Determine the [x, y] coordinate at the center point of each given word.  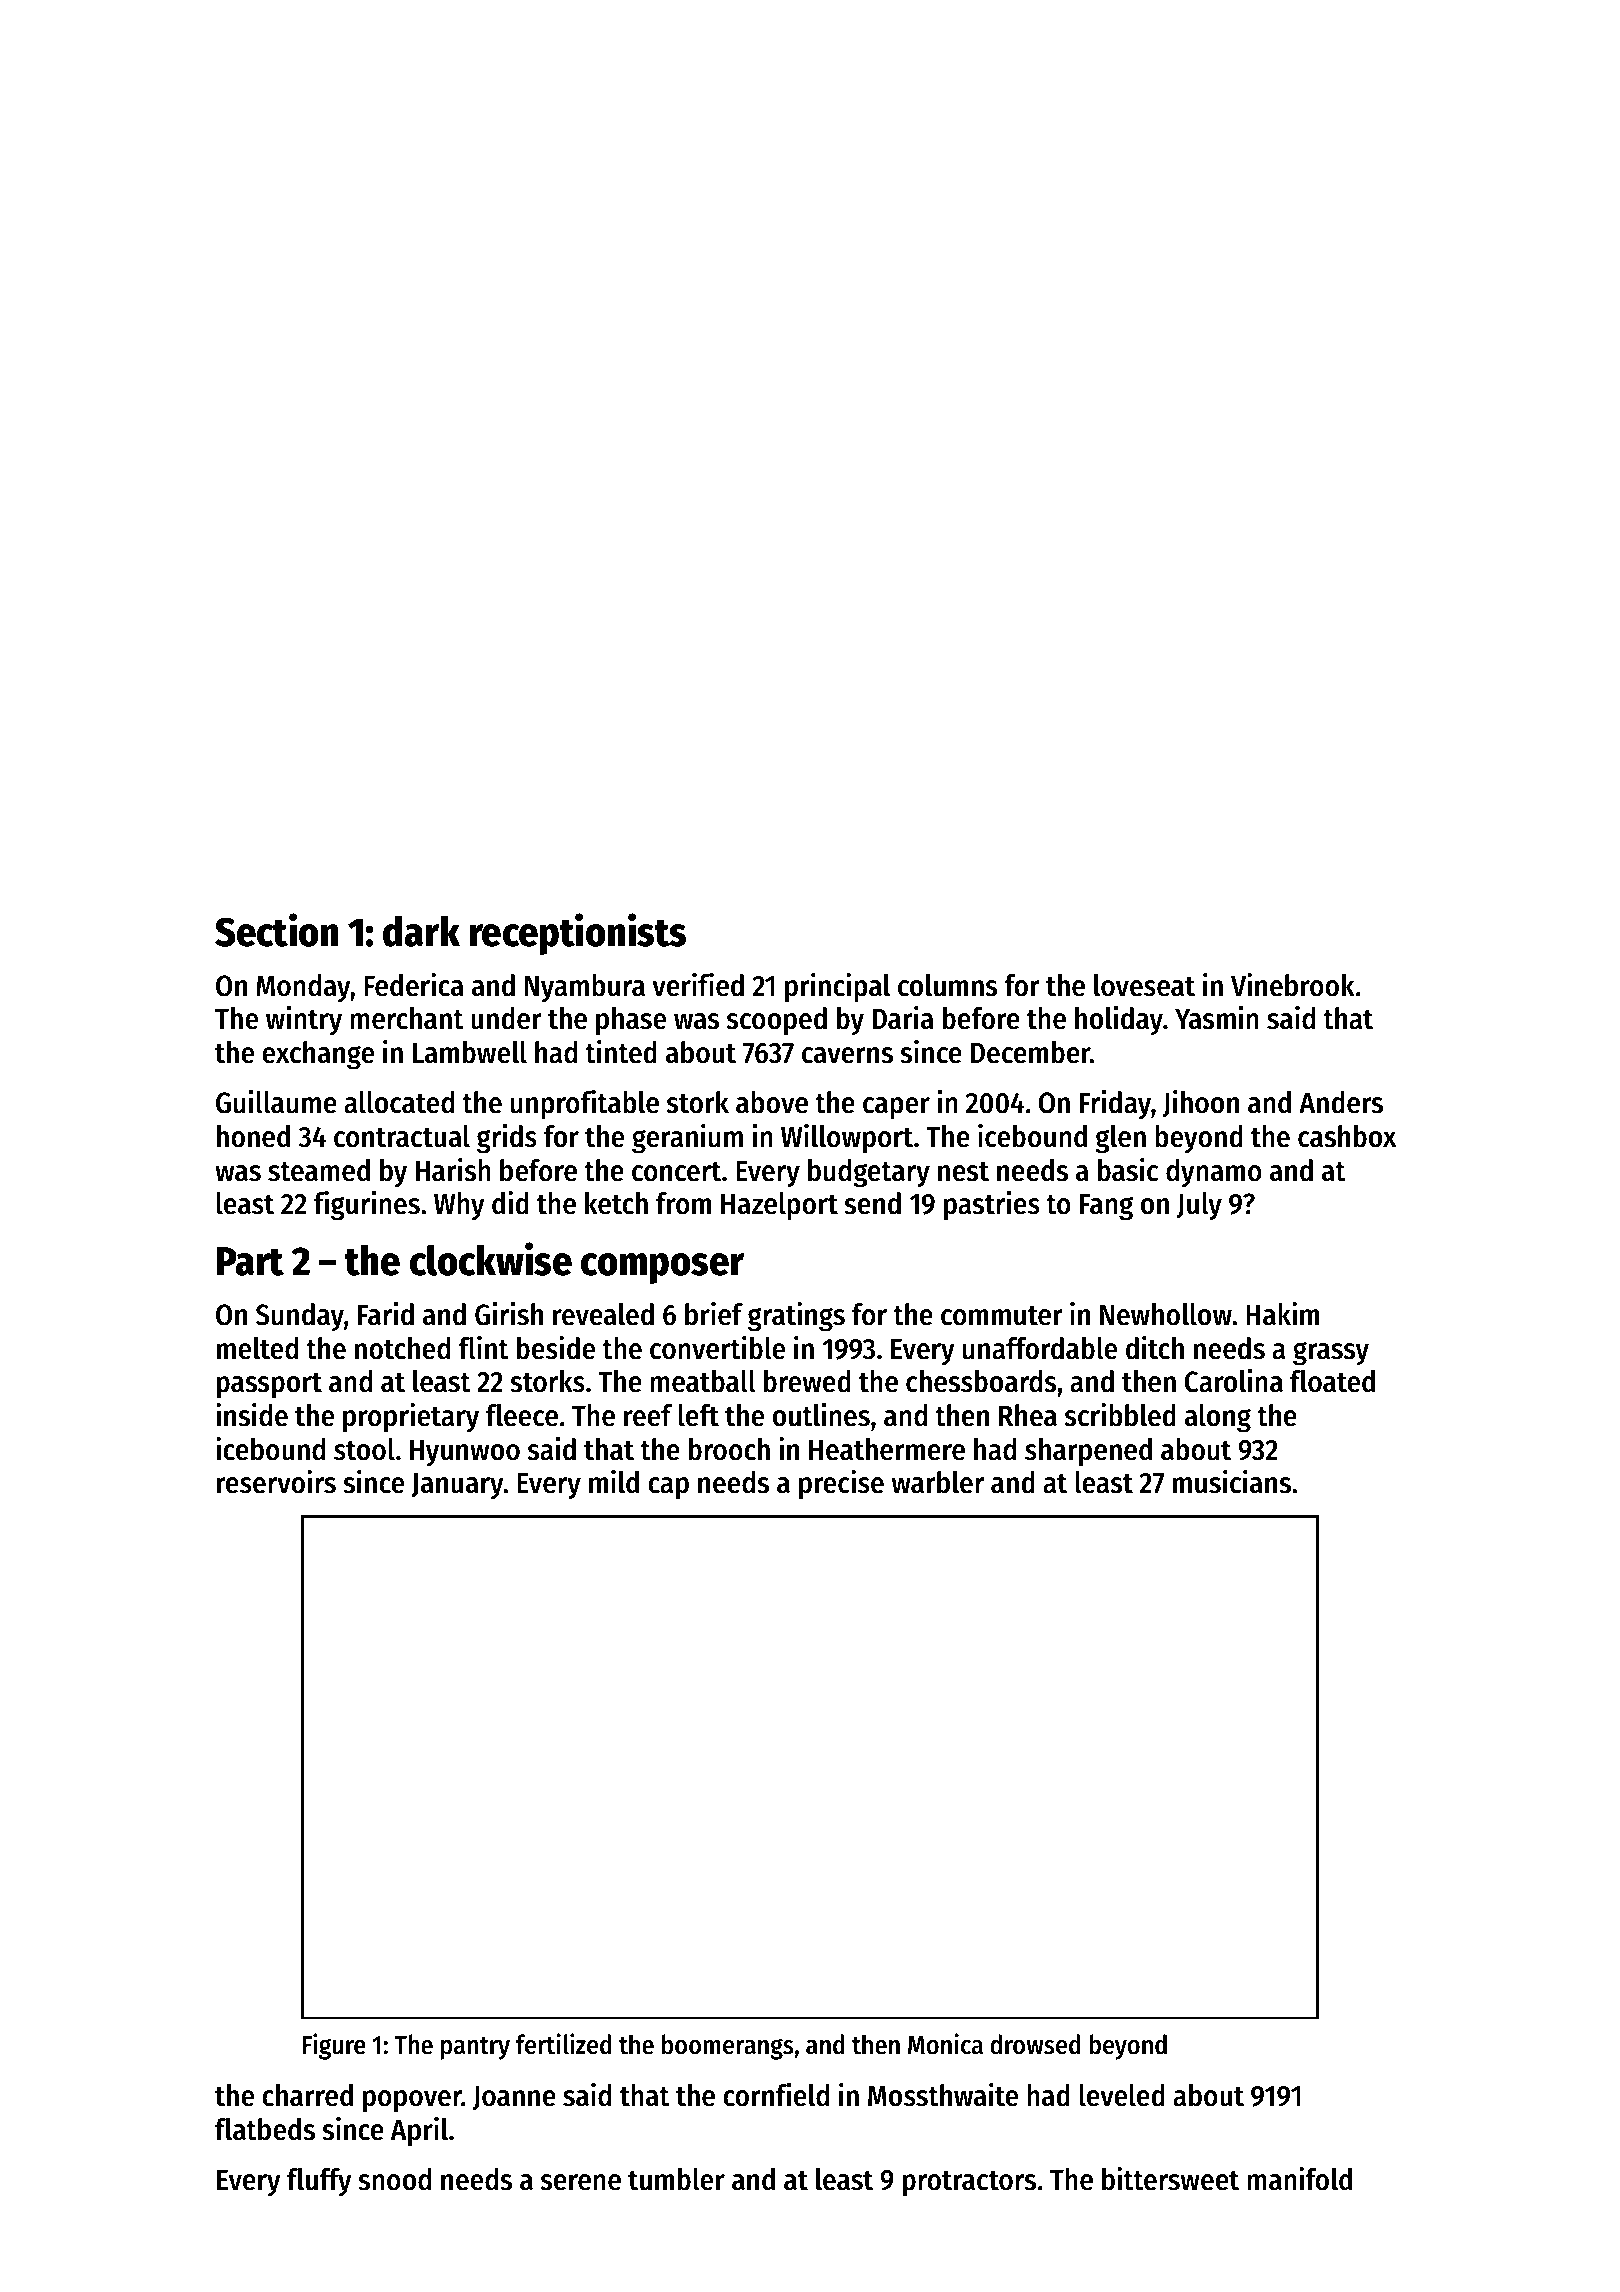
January [458, 1486]
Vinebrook [1293, 985]
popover [412, 2101]
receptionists [577, 934]
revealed [603, 1314]
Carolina [1234, 1381]
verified [698, 985]
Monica [945, 2044]
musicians [1232, 1482]
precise [841, 1485]
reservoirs [276, 1482]
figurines [367, 1206]
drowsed [1035, 2044]
